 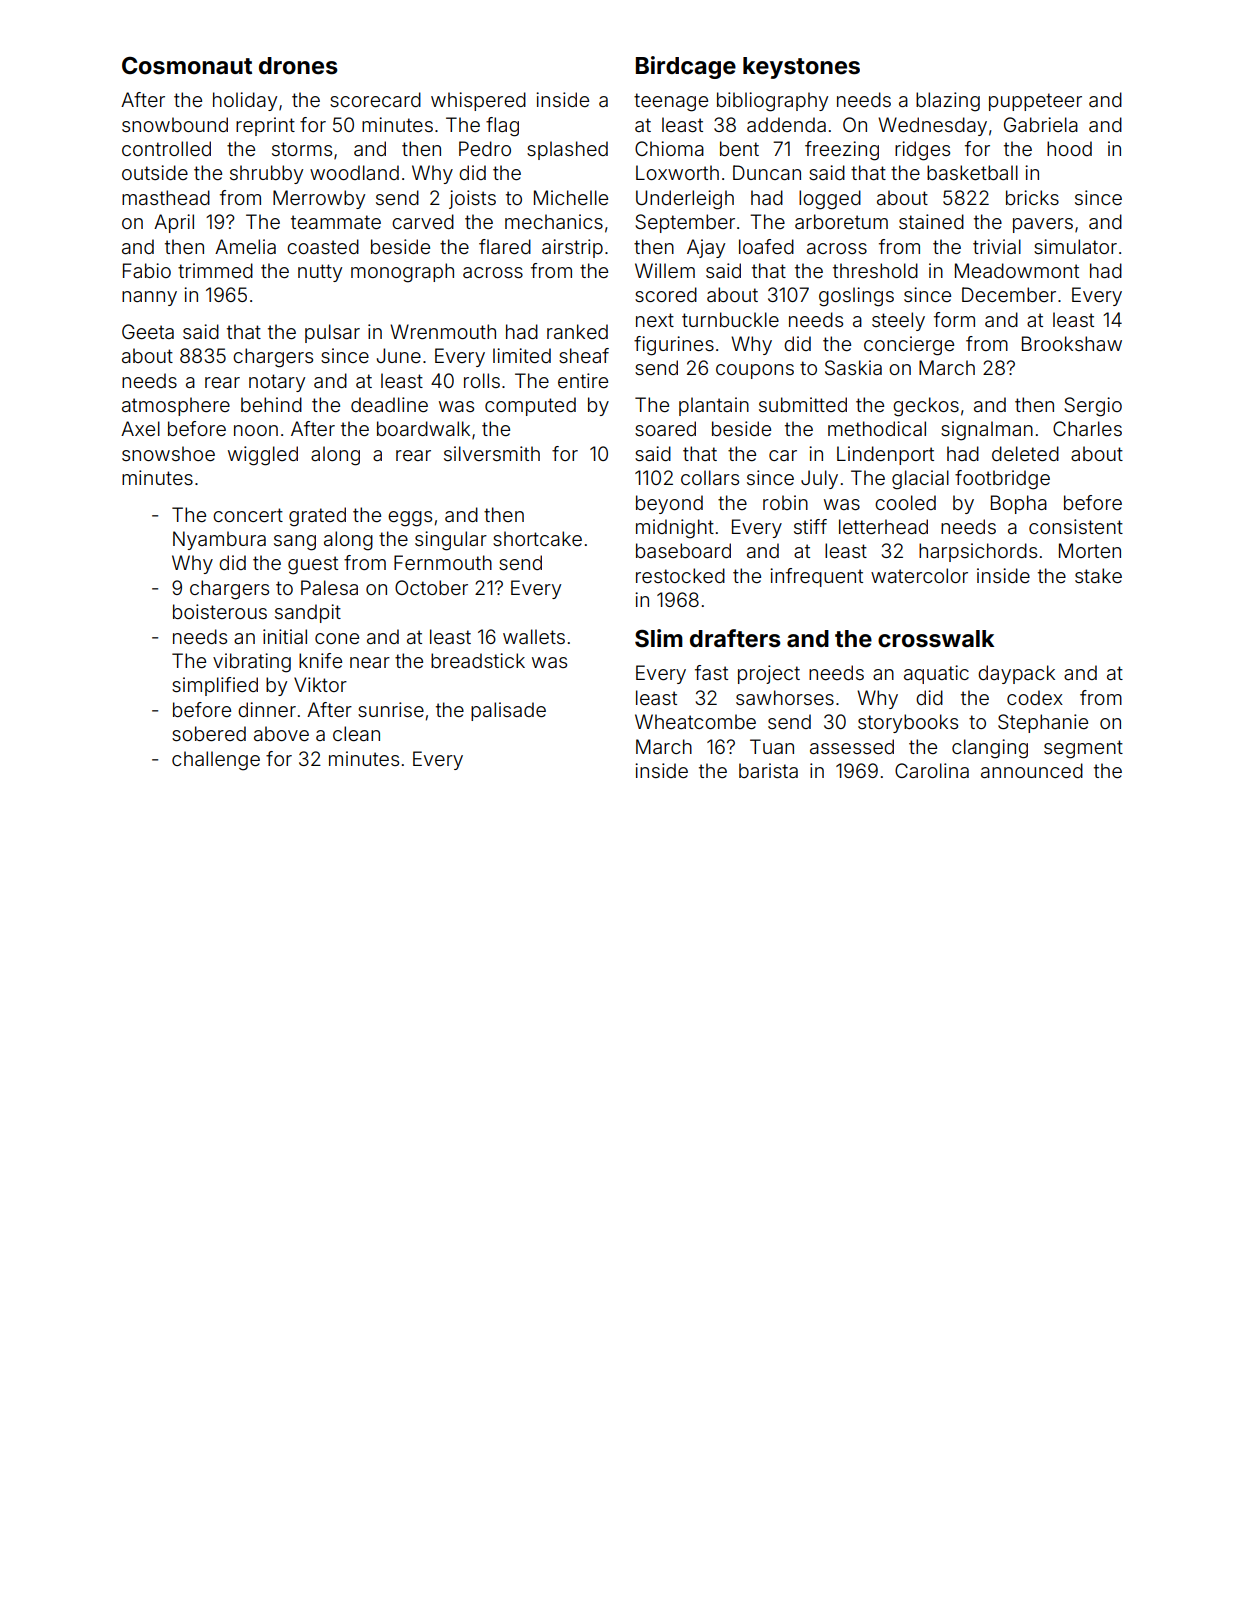 What do you see at coordinates (714, 406) in the screenshot?
I see `plantain` at bounding box center [714, 406].
